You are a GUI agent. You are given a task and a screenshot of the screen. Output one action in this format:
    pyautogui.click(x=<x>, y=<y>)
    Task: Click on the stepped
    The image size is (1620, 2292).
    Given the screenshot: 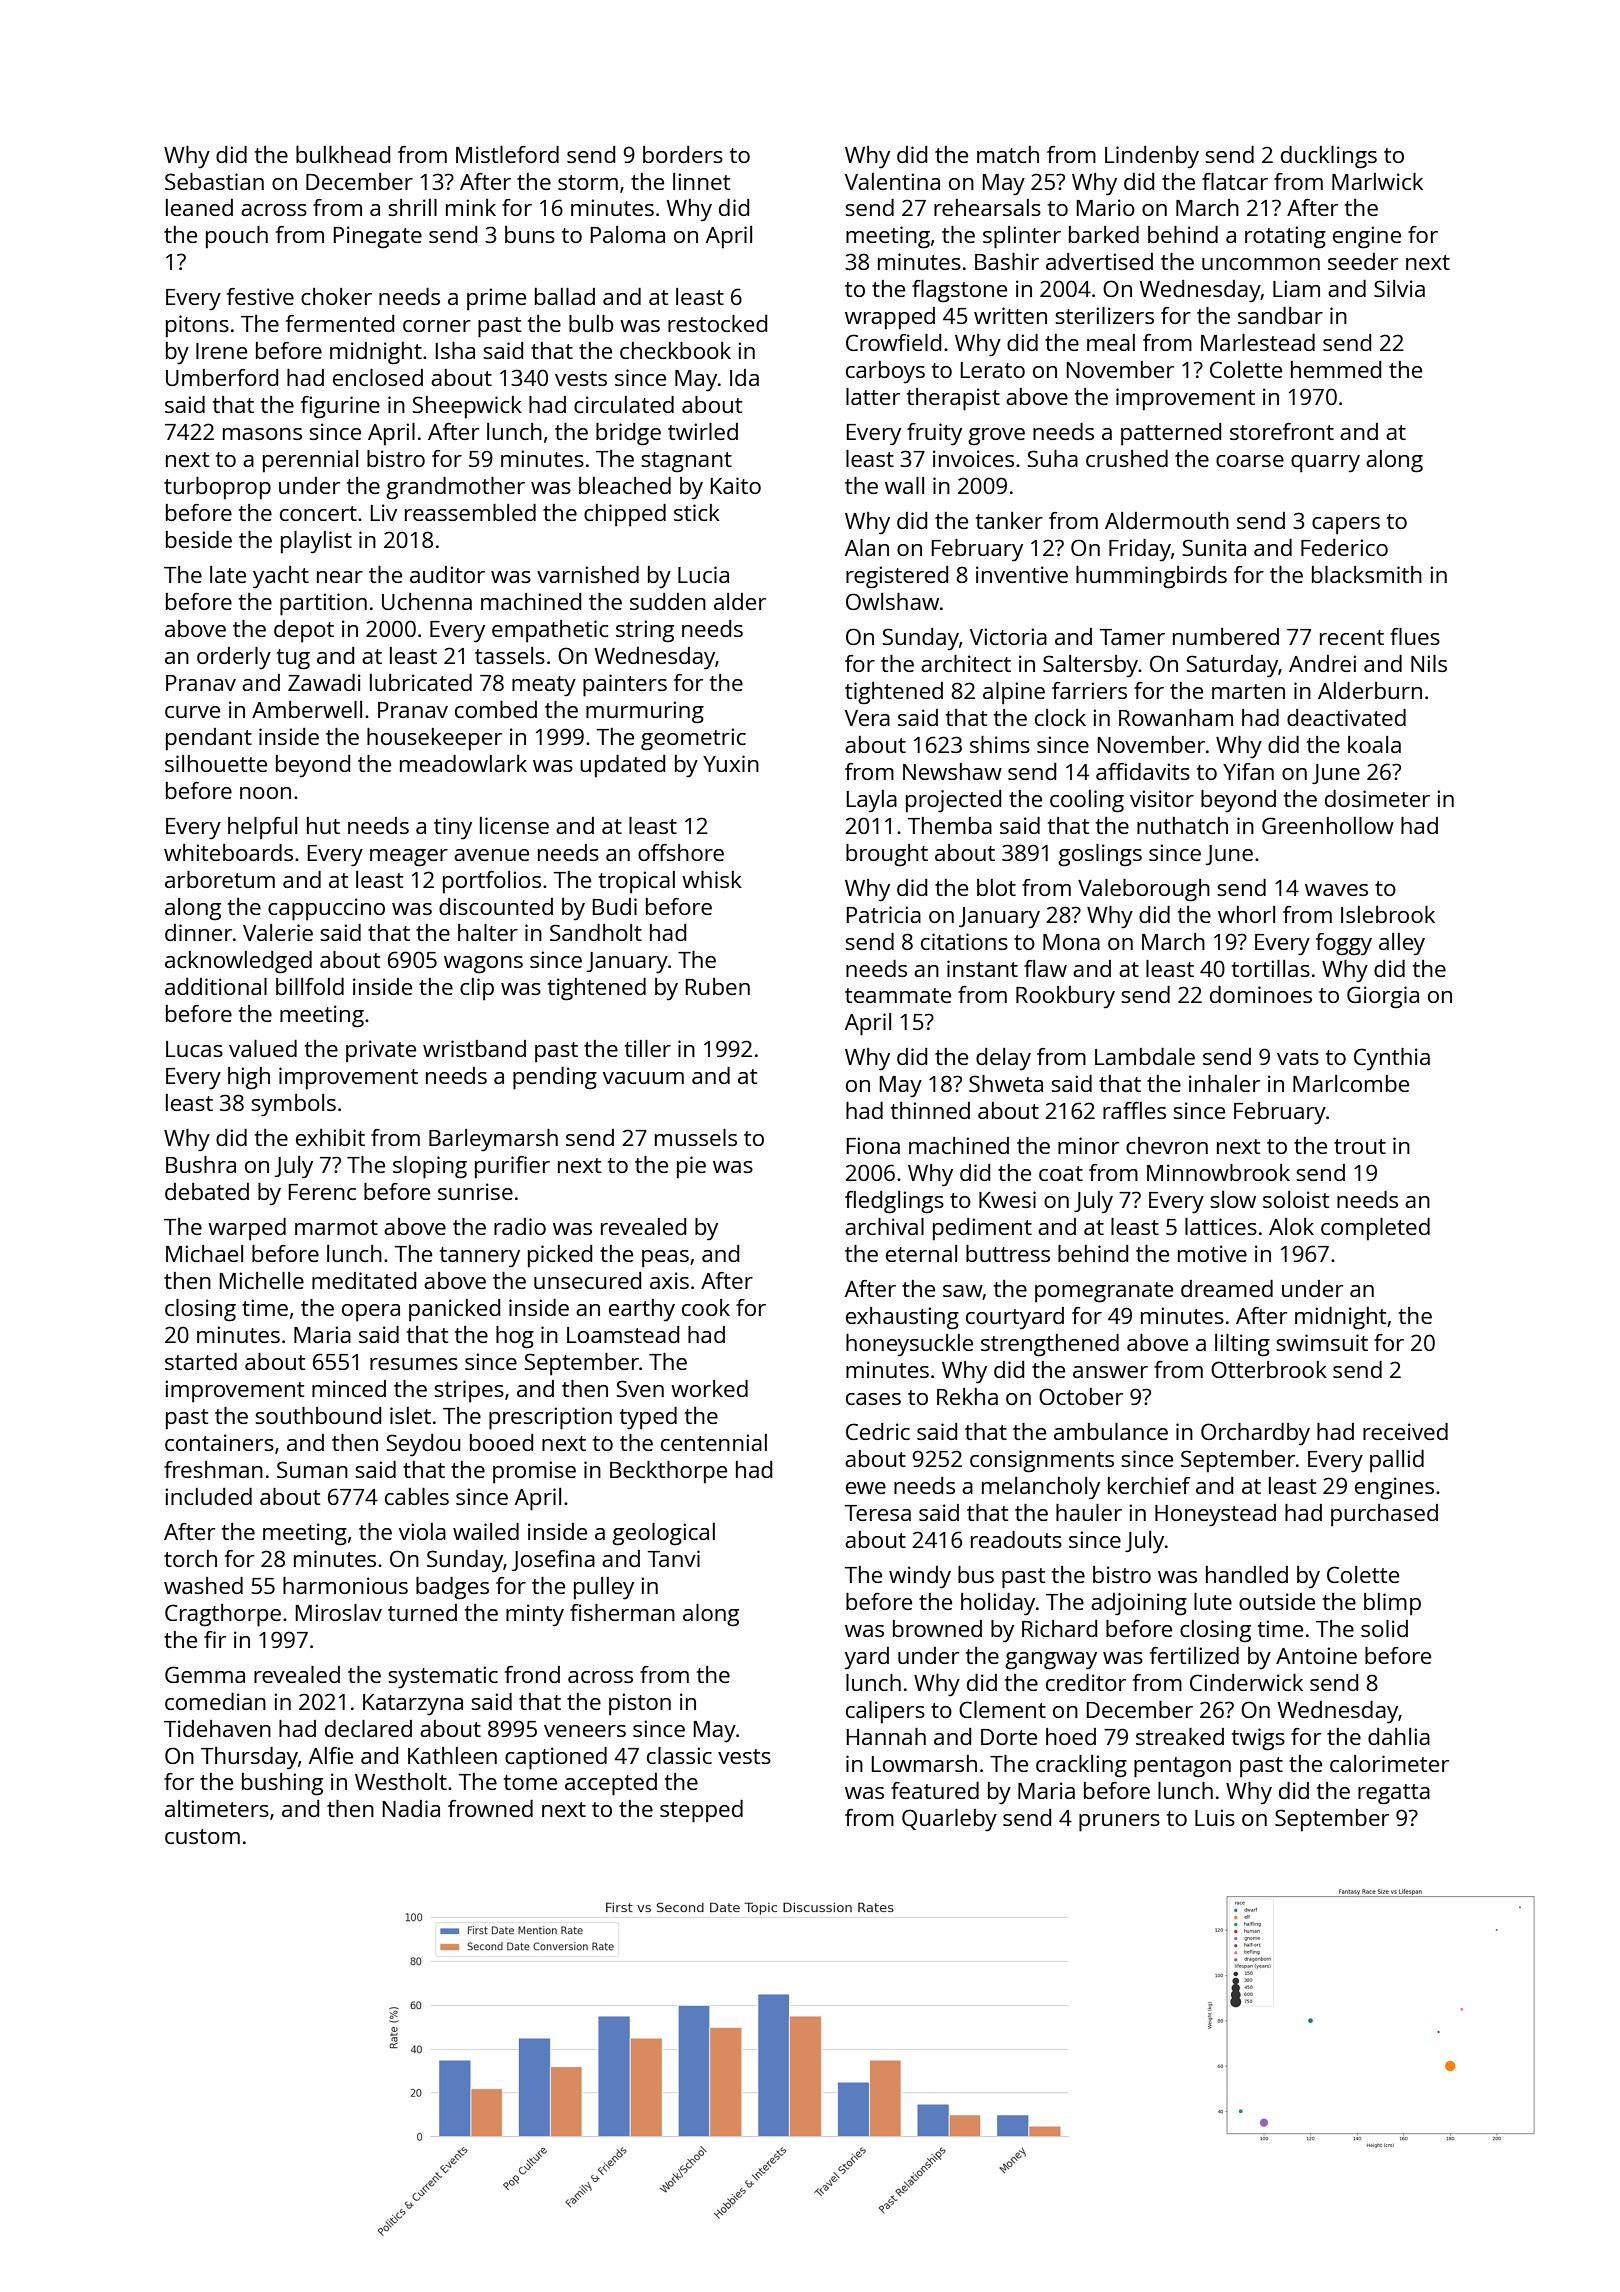 What is the action you would take?
    pyautogui.click(x=701, y=1811)
